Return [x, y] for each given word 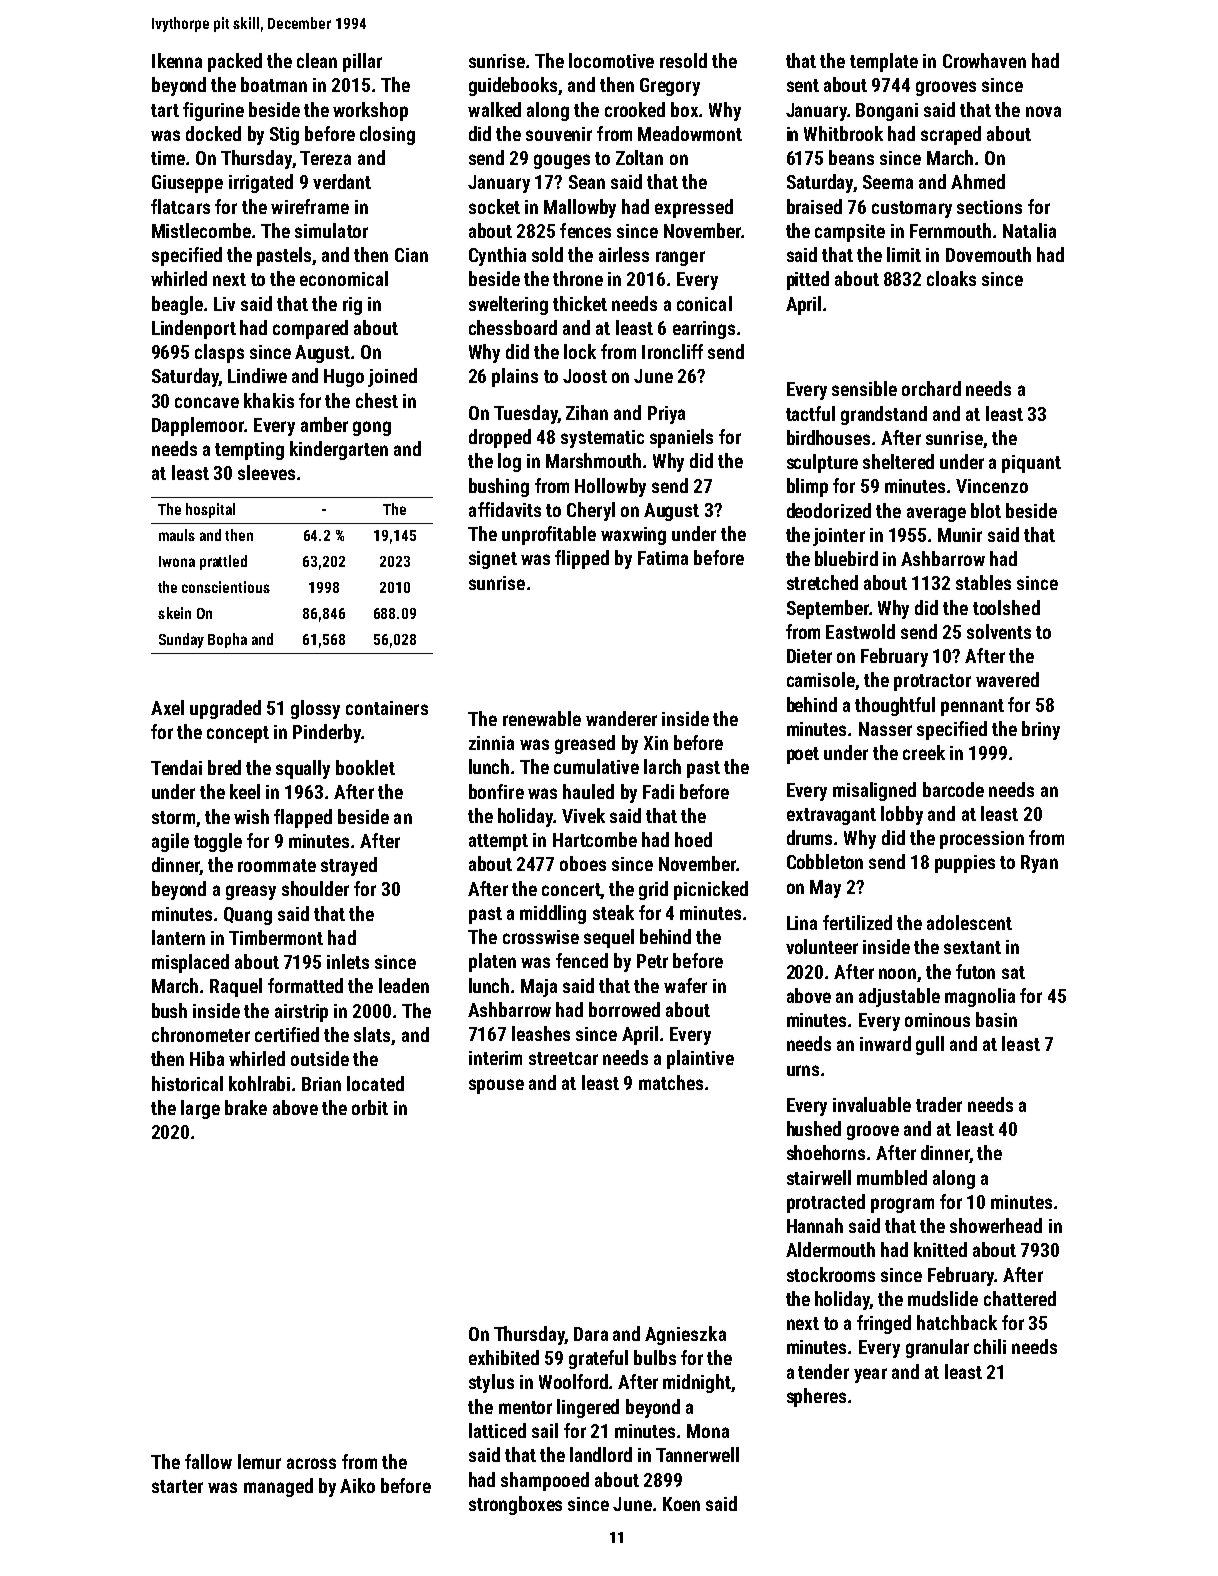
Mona [708, 1431]
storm [173, 817]
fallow [208, 1461]
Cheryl [591, 511]
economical [344, 278]
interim [495, 1058]
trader [939, 1104]
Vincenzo [992, 486]
